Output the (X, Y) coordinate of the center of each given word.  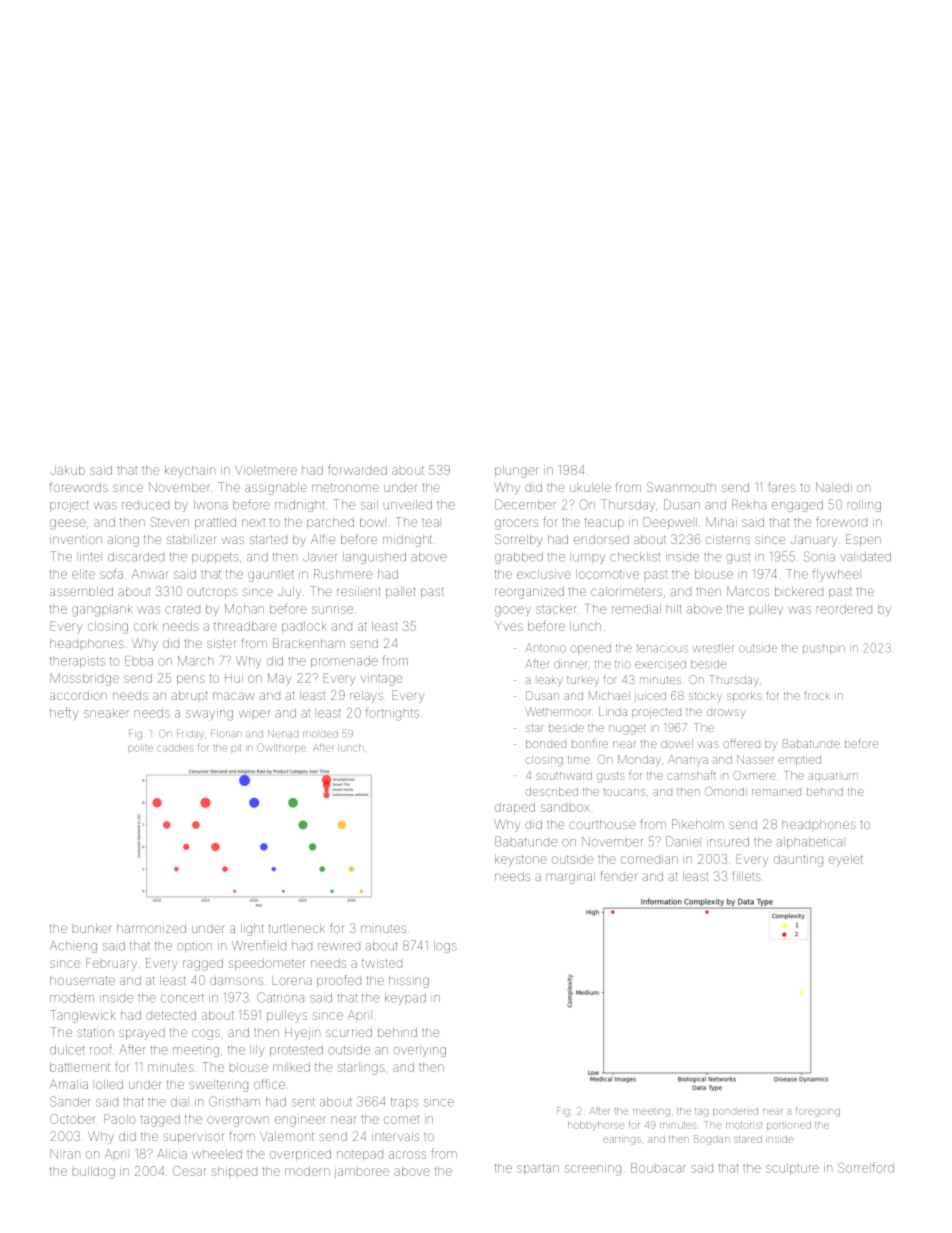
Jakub (67, 470)
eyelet (846, 860)
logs (445, 947)
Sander (70, 1101)
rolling (864, 506)
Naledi (834, 487)
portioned (789, 1126)
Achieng (73, 947)
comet (401, 1120)
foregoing (818, 1112)
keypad (405, 999)
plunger (517, 471)
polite (141, 748)
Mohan (244, 609)
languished (374, 558)
